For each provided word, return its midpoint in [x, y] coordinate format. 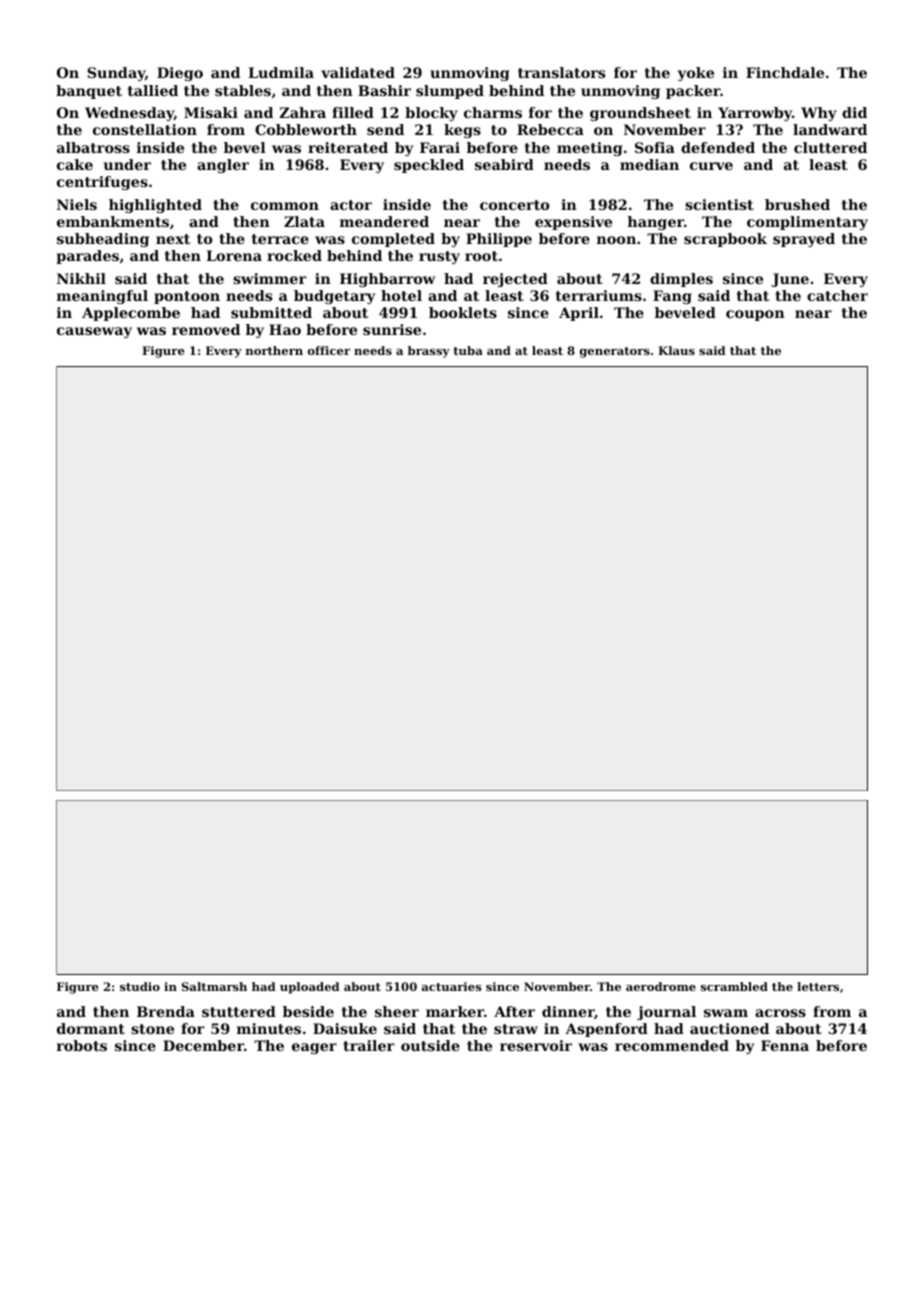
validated [358, 72]
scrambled [734, 986]
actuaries [452, 986]
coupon [755, 315]
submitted [271, 312]
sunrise [392, 329]
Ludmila [281, 72]
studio [140, 986]
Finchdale [785, 72]
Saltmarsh [214, 986]
